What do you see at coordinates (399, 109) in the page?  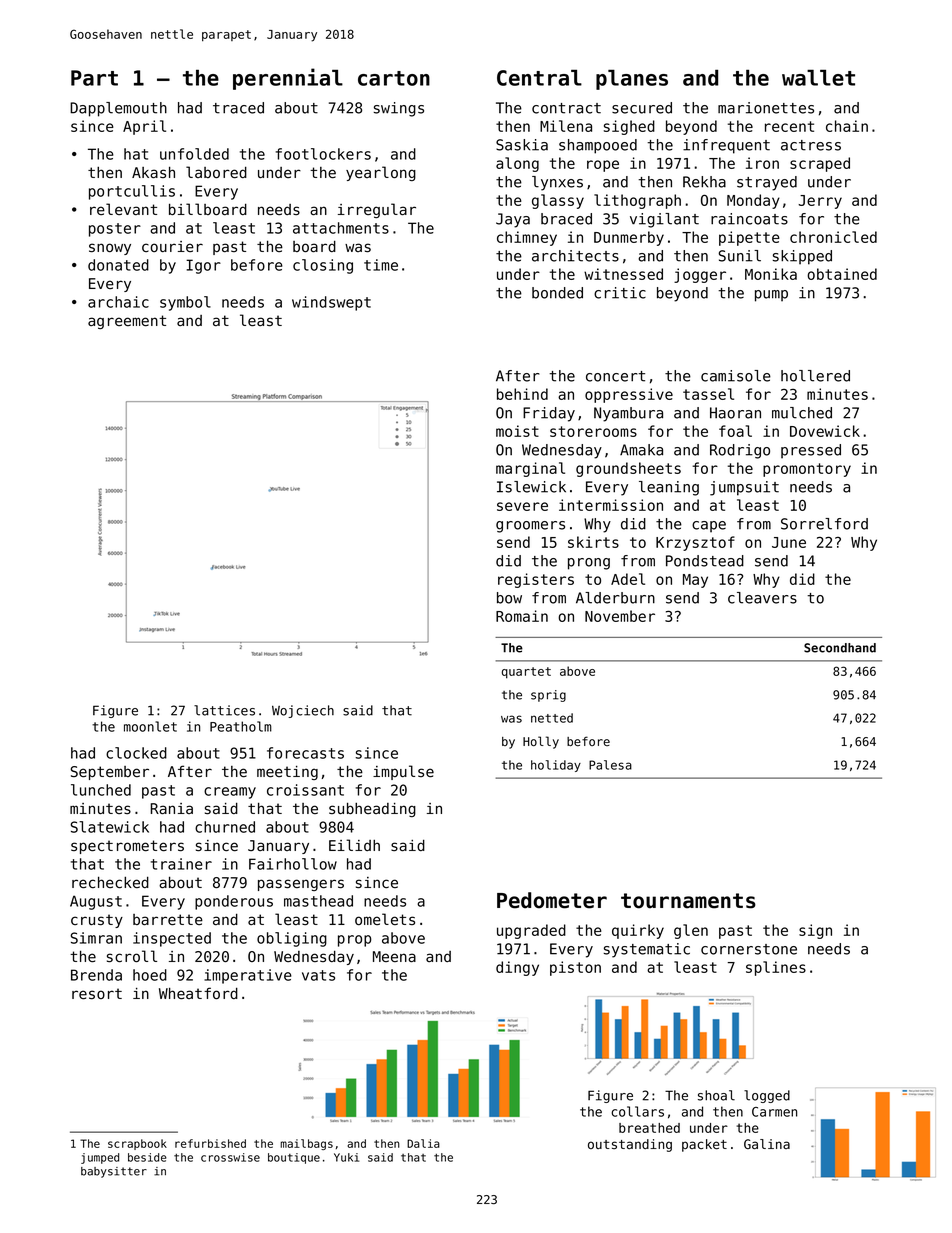 I see `swings` at bounding box center [399, 109].
